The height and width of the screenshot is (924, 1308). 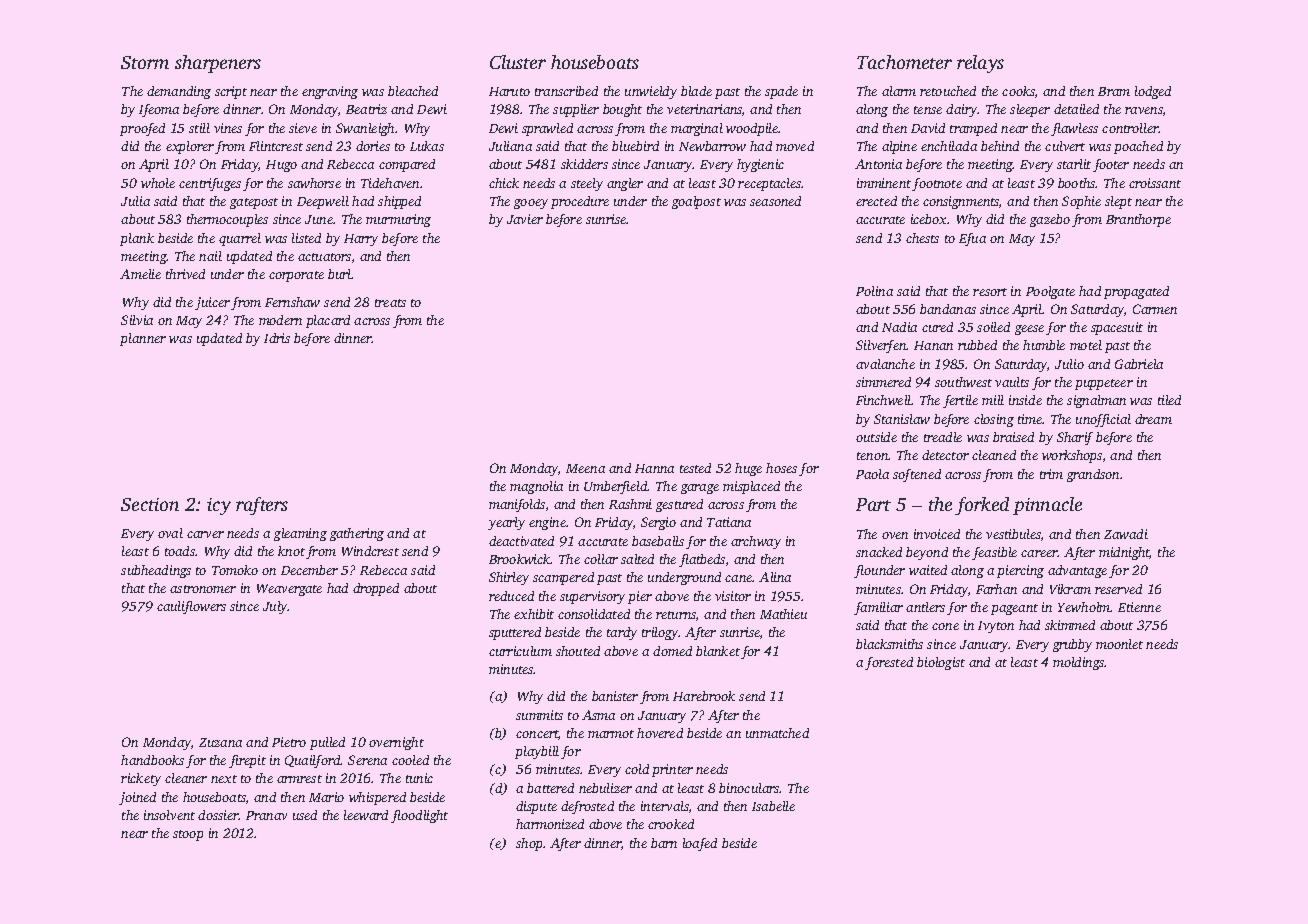 I want to click on stoop, so click(x=188, y=835).
